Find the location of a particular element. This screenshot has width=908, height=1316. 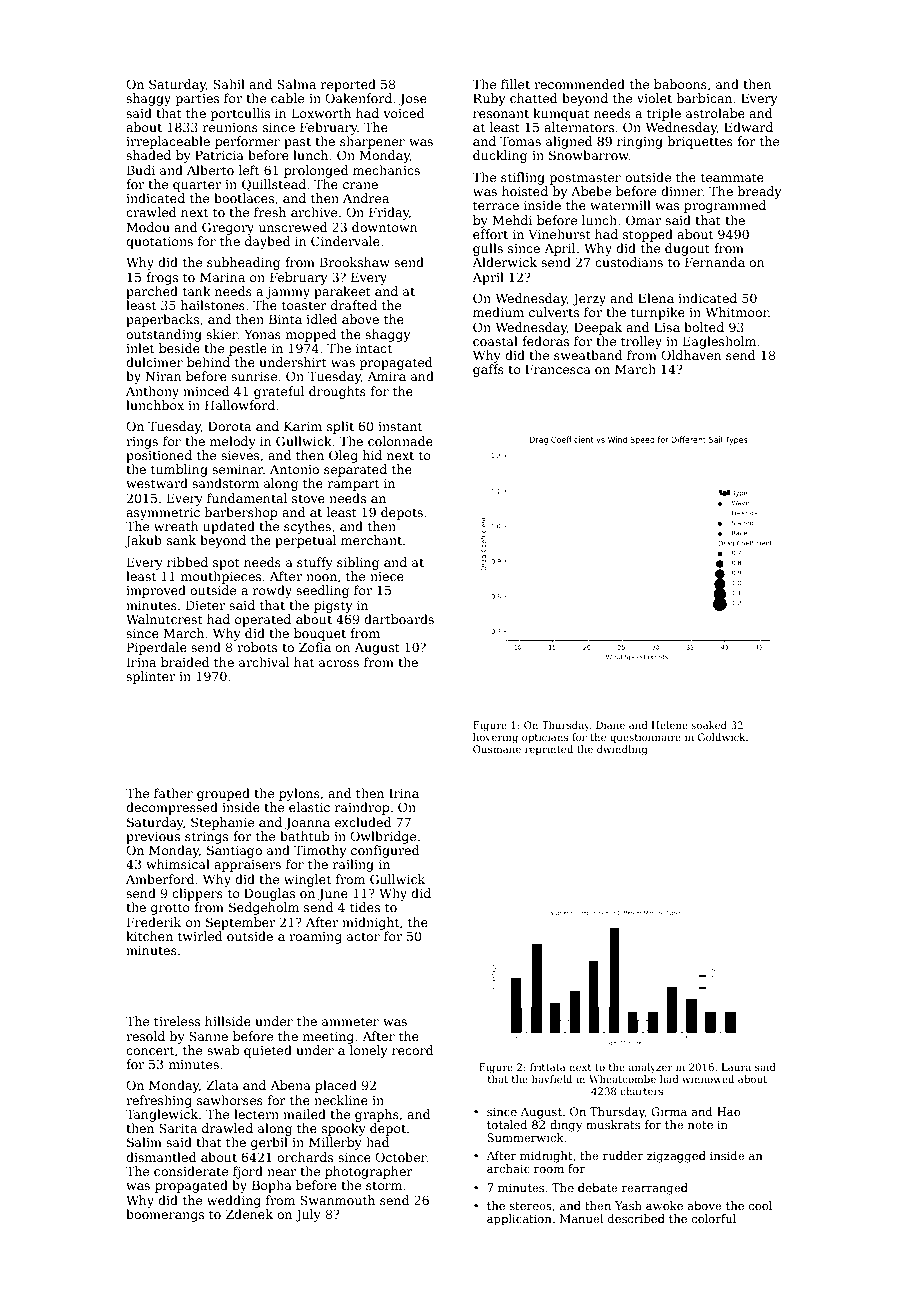

hovering is located at coordinates (495, 738).
